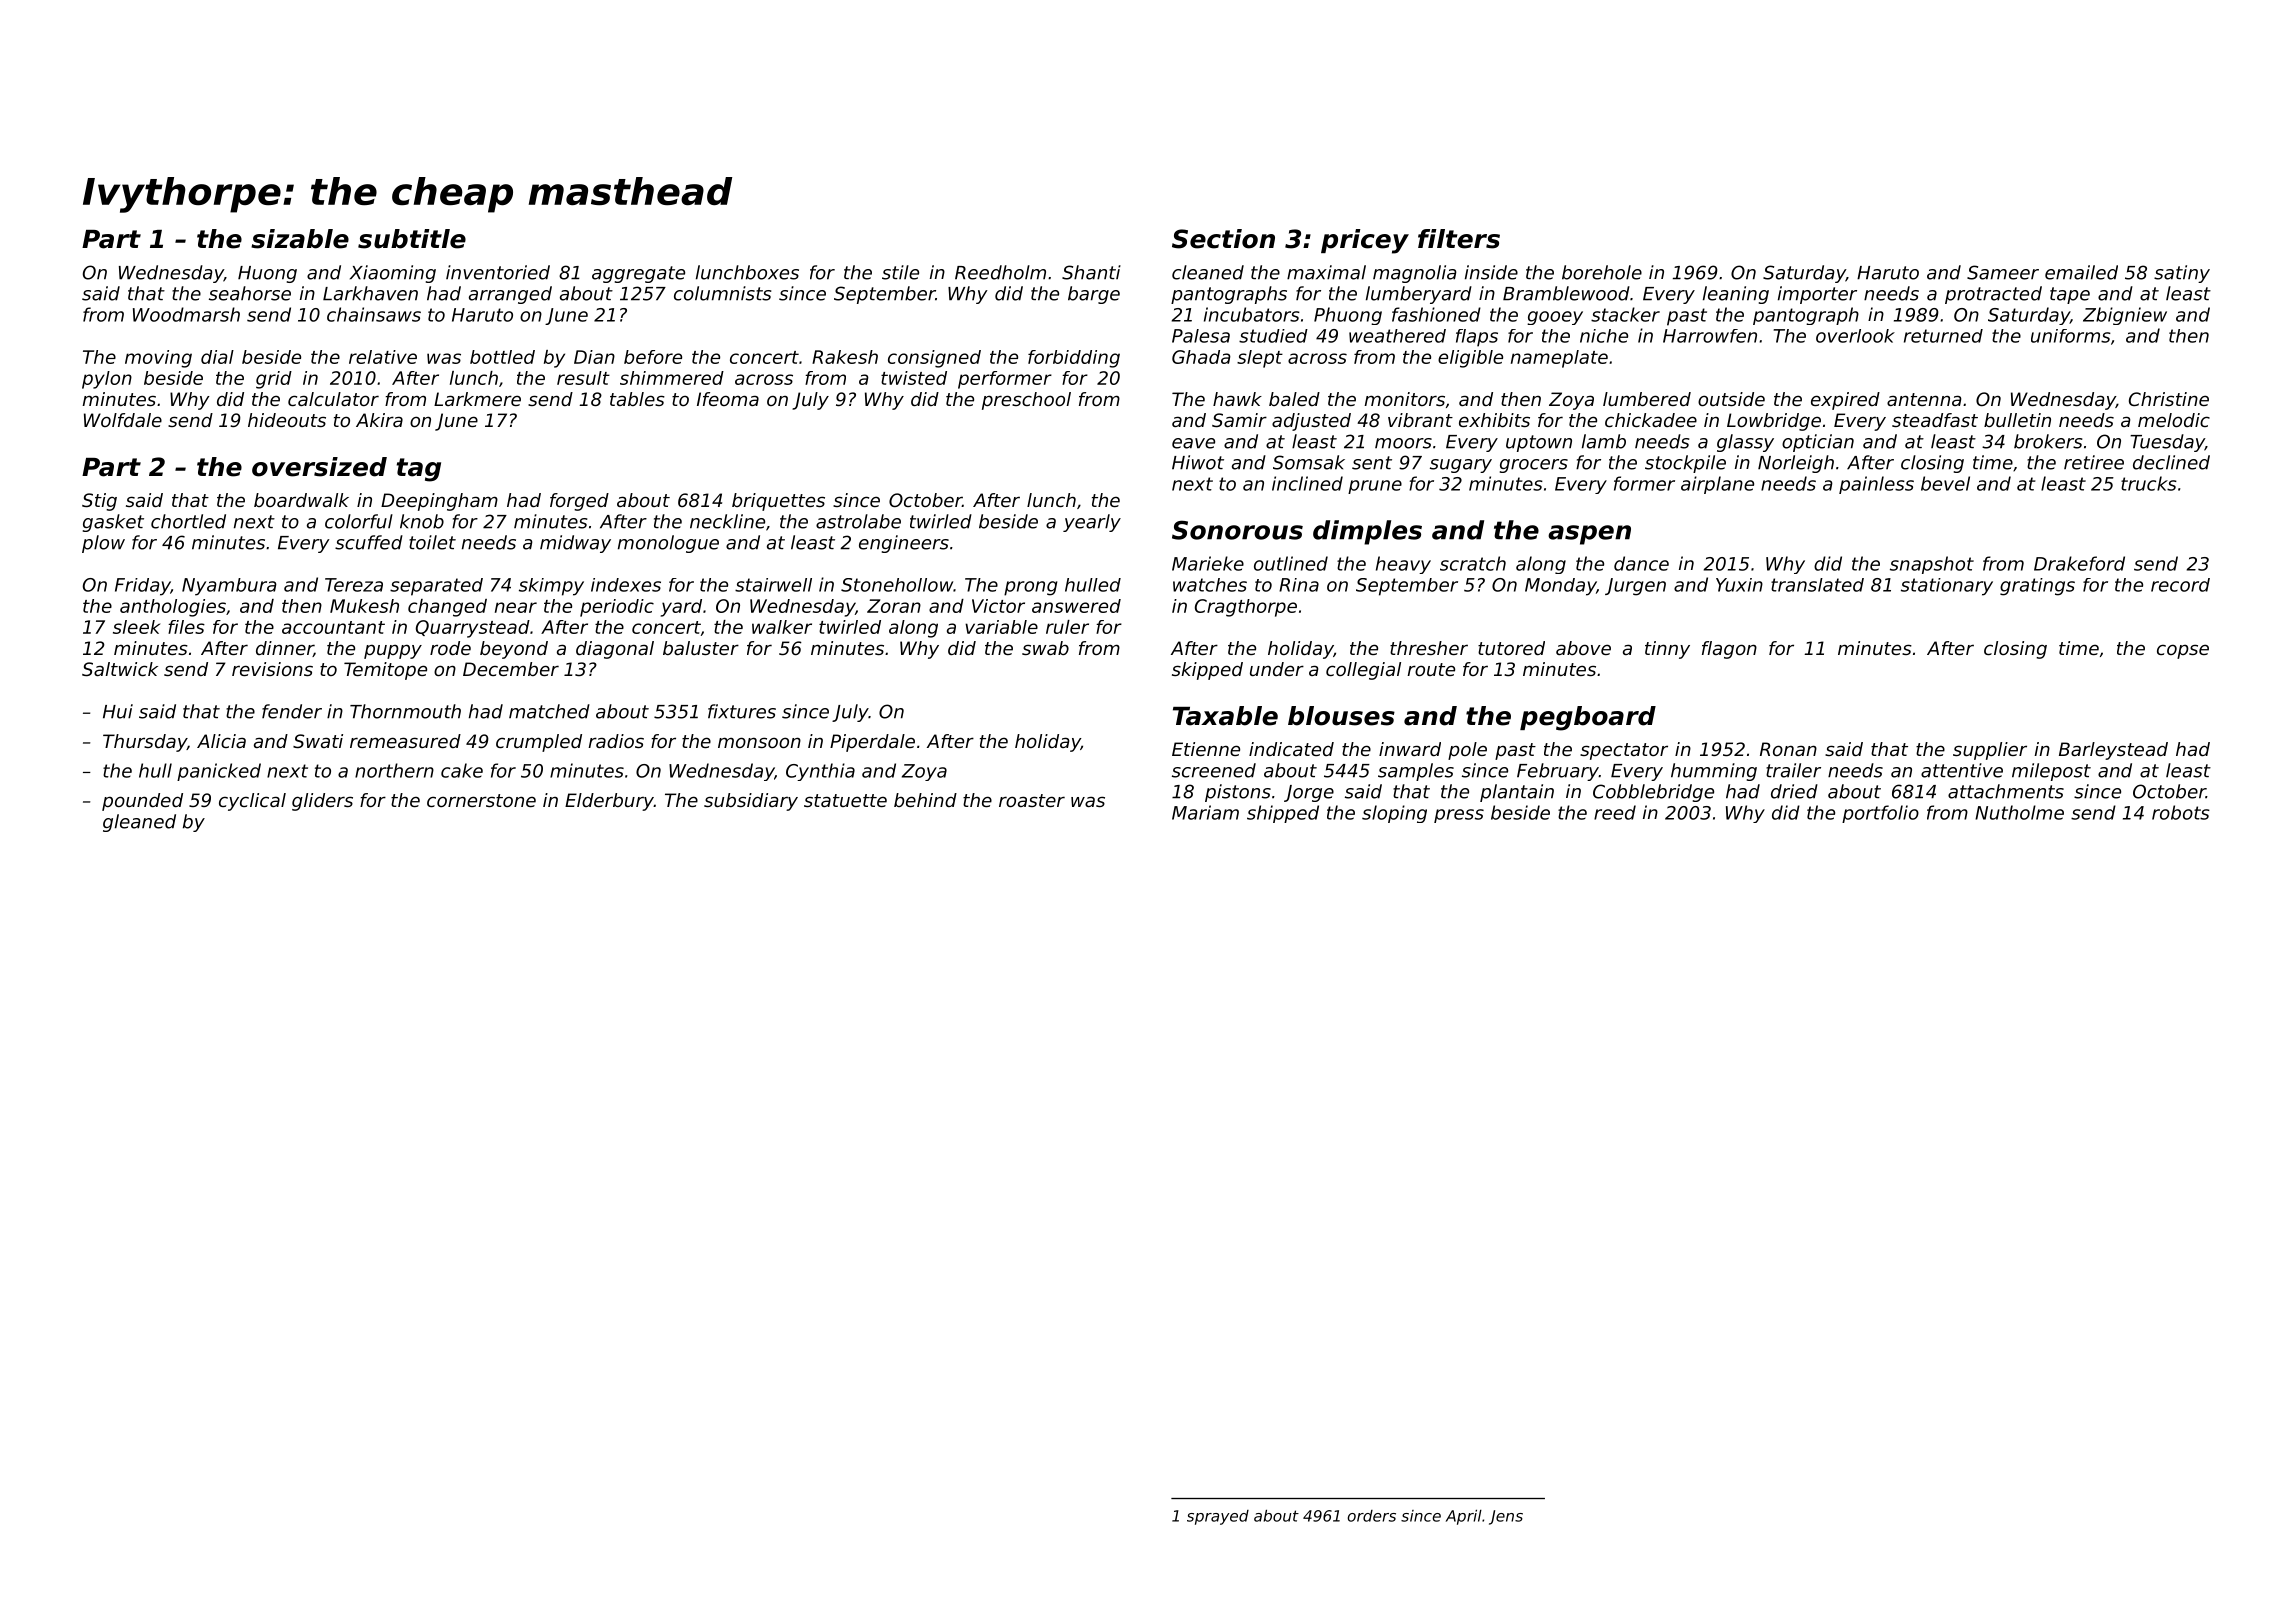 Image resolution: width=2292 pixels, height=1620 pixels. What do you see at coordinates (900, 272) in the screenshot?
I see `stile` at bounding box center [900, 272].
